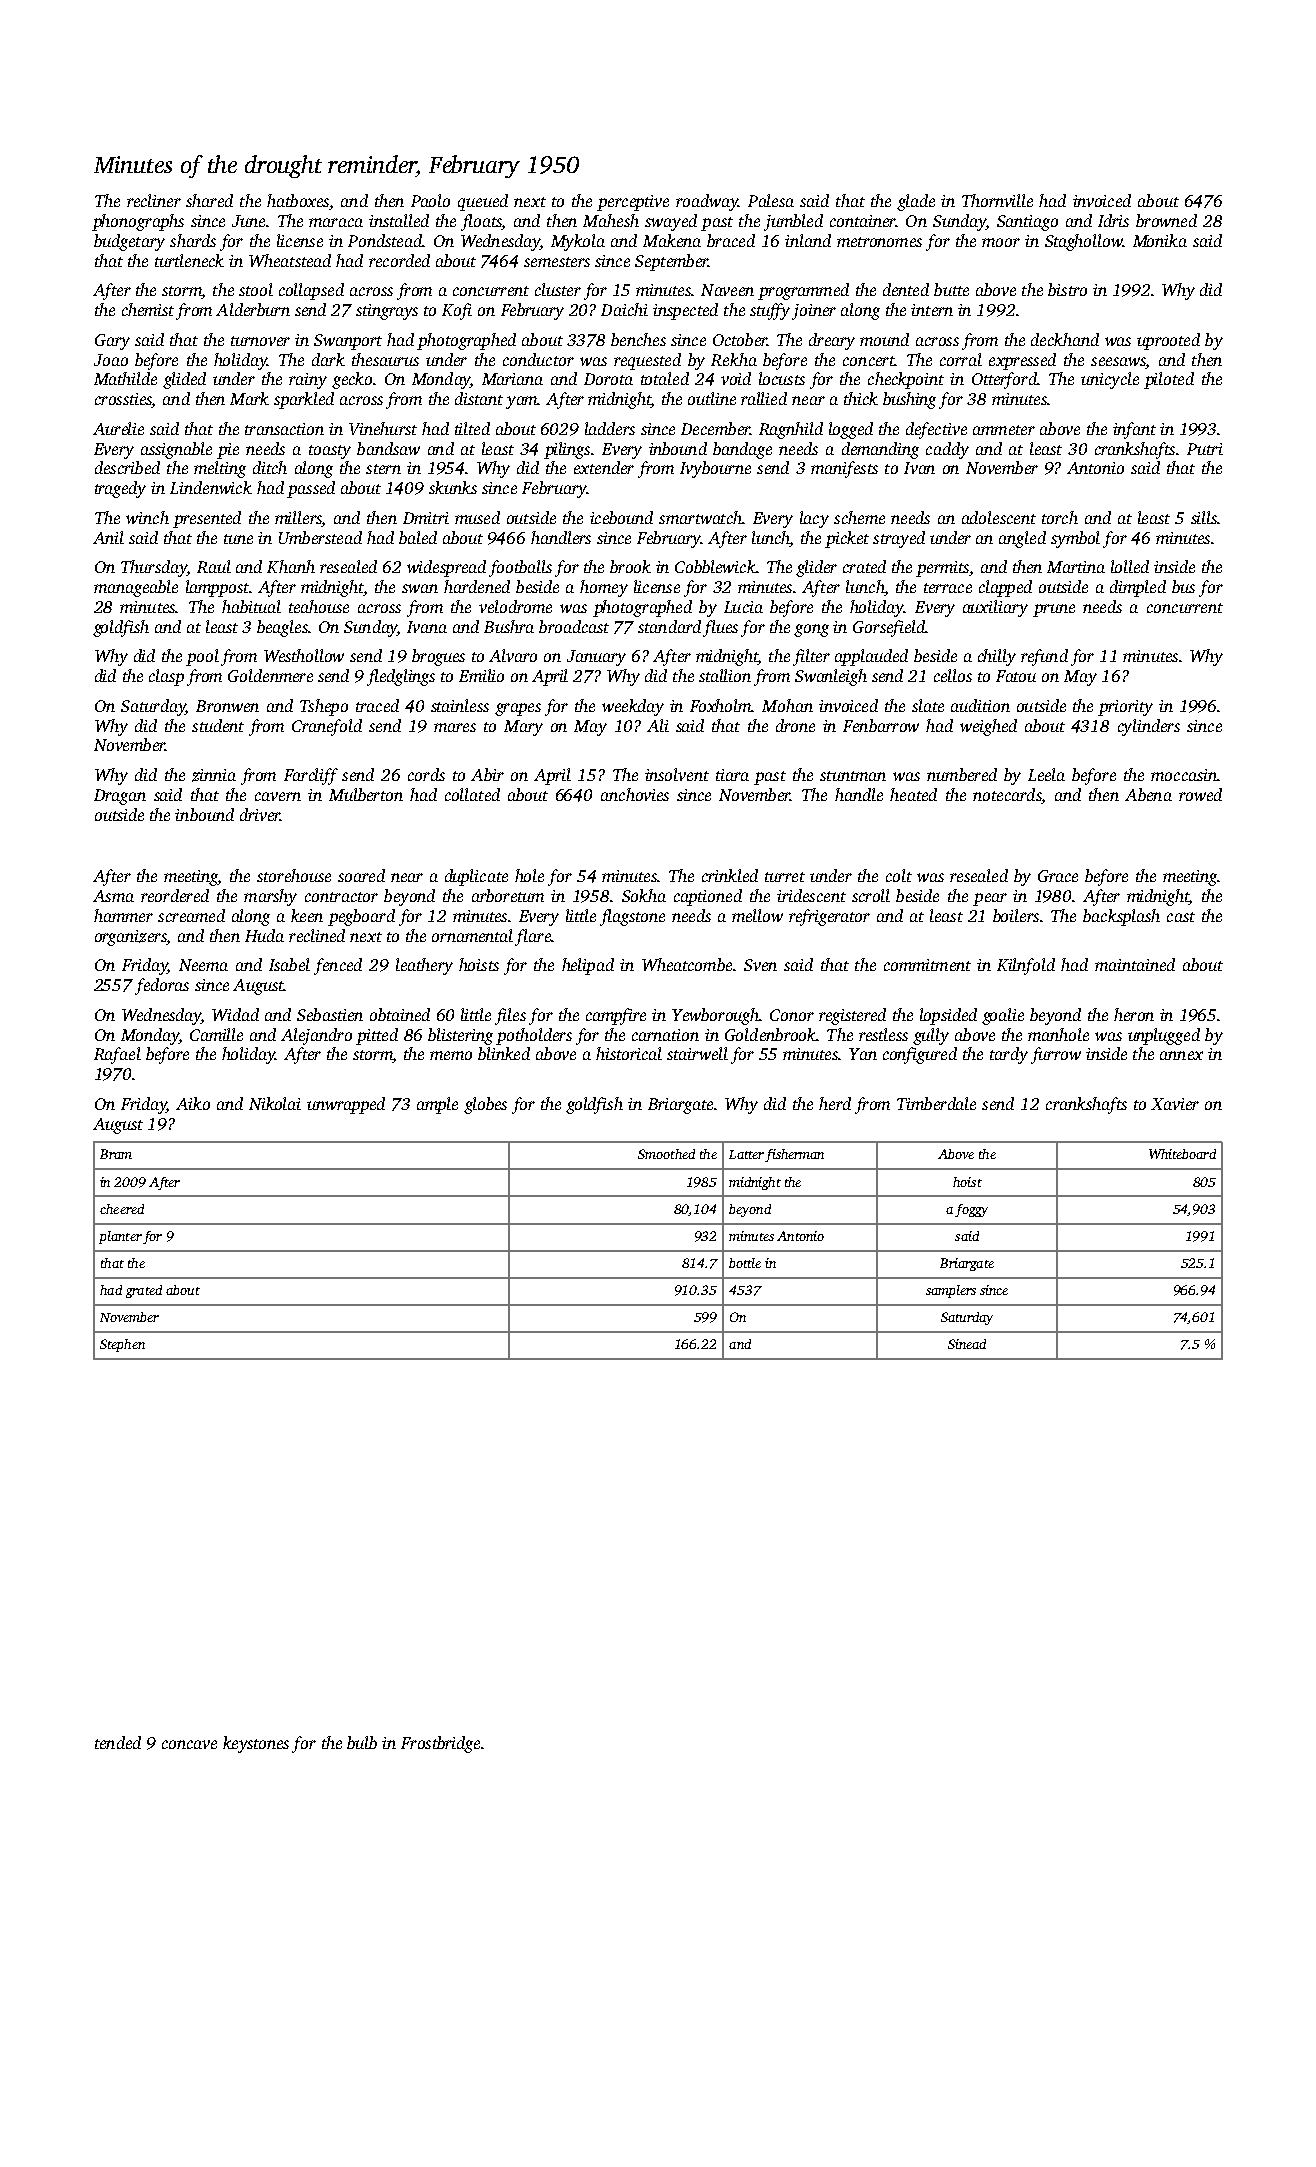 This image has height=2167, width=1316. Describe the element at coordinates (803, 291) in the image. I see `programmed` at that location.
